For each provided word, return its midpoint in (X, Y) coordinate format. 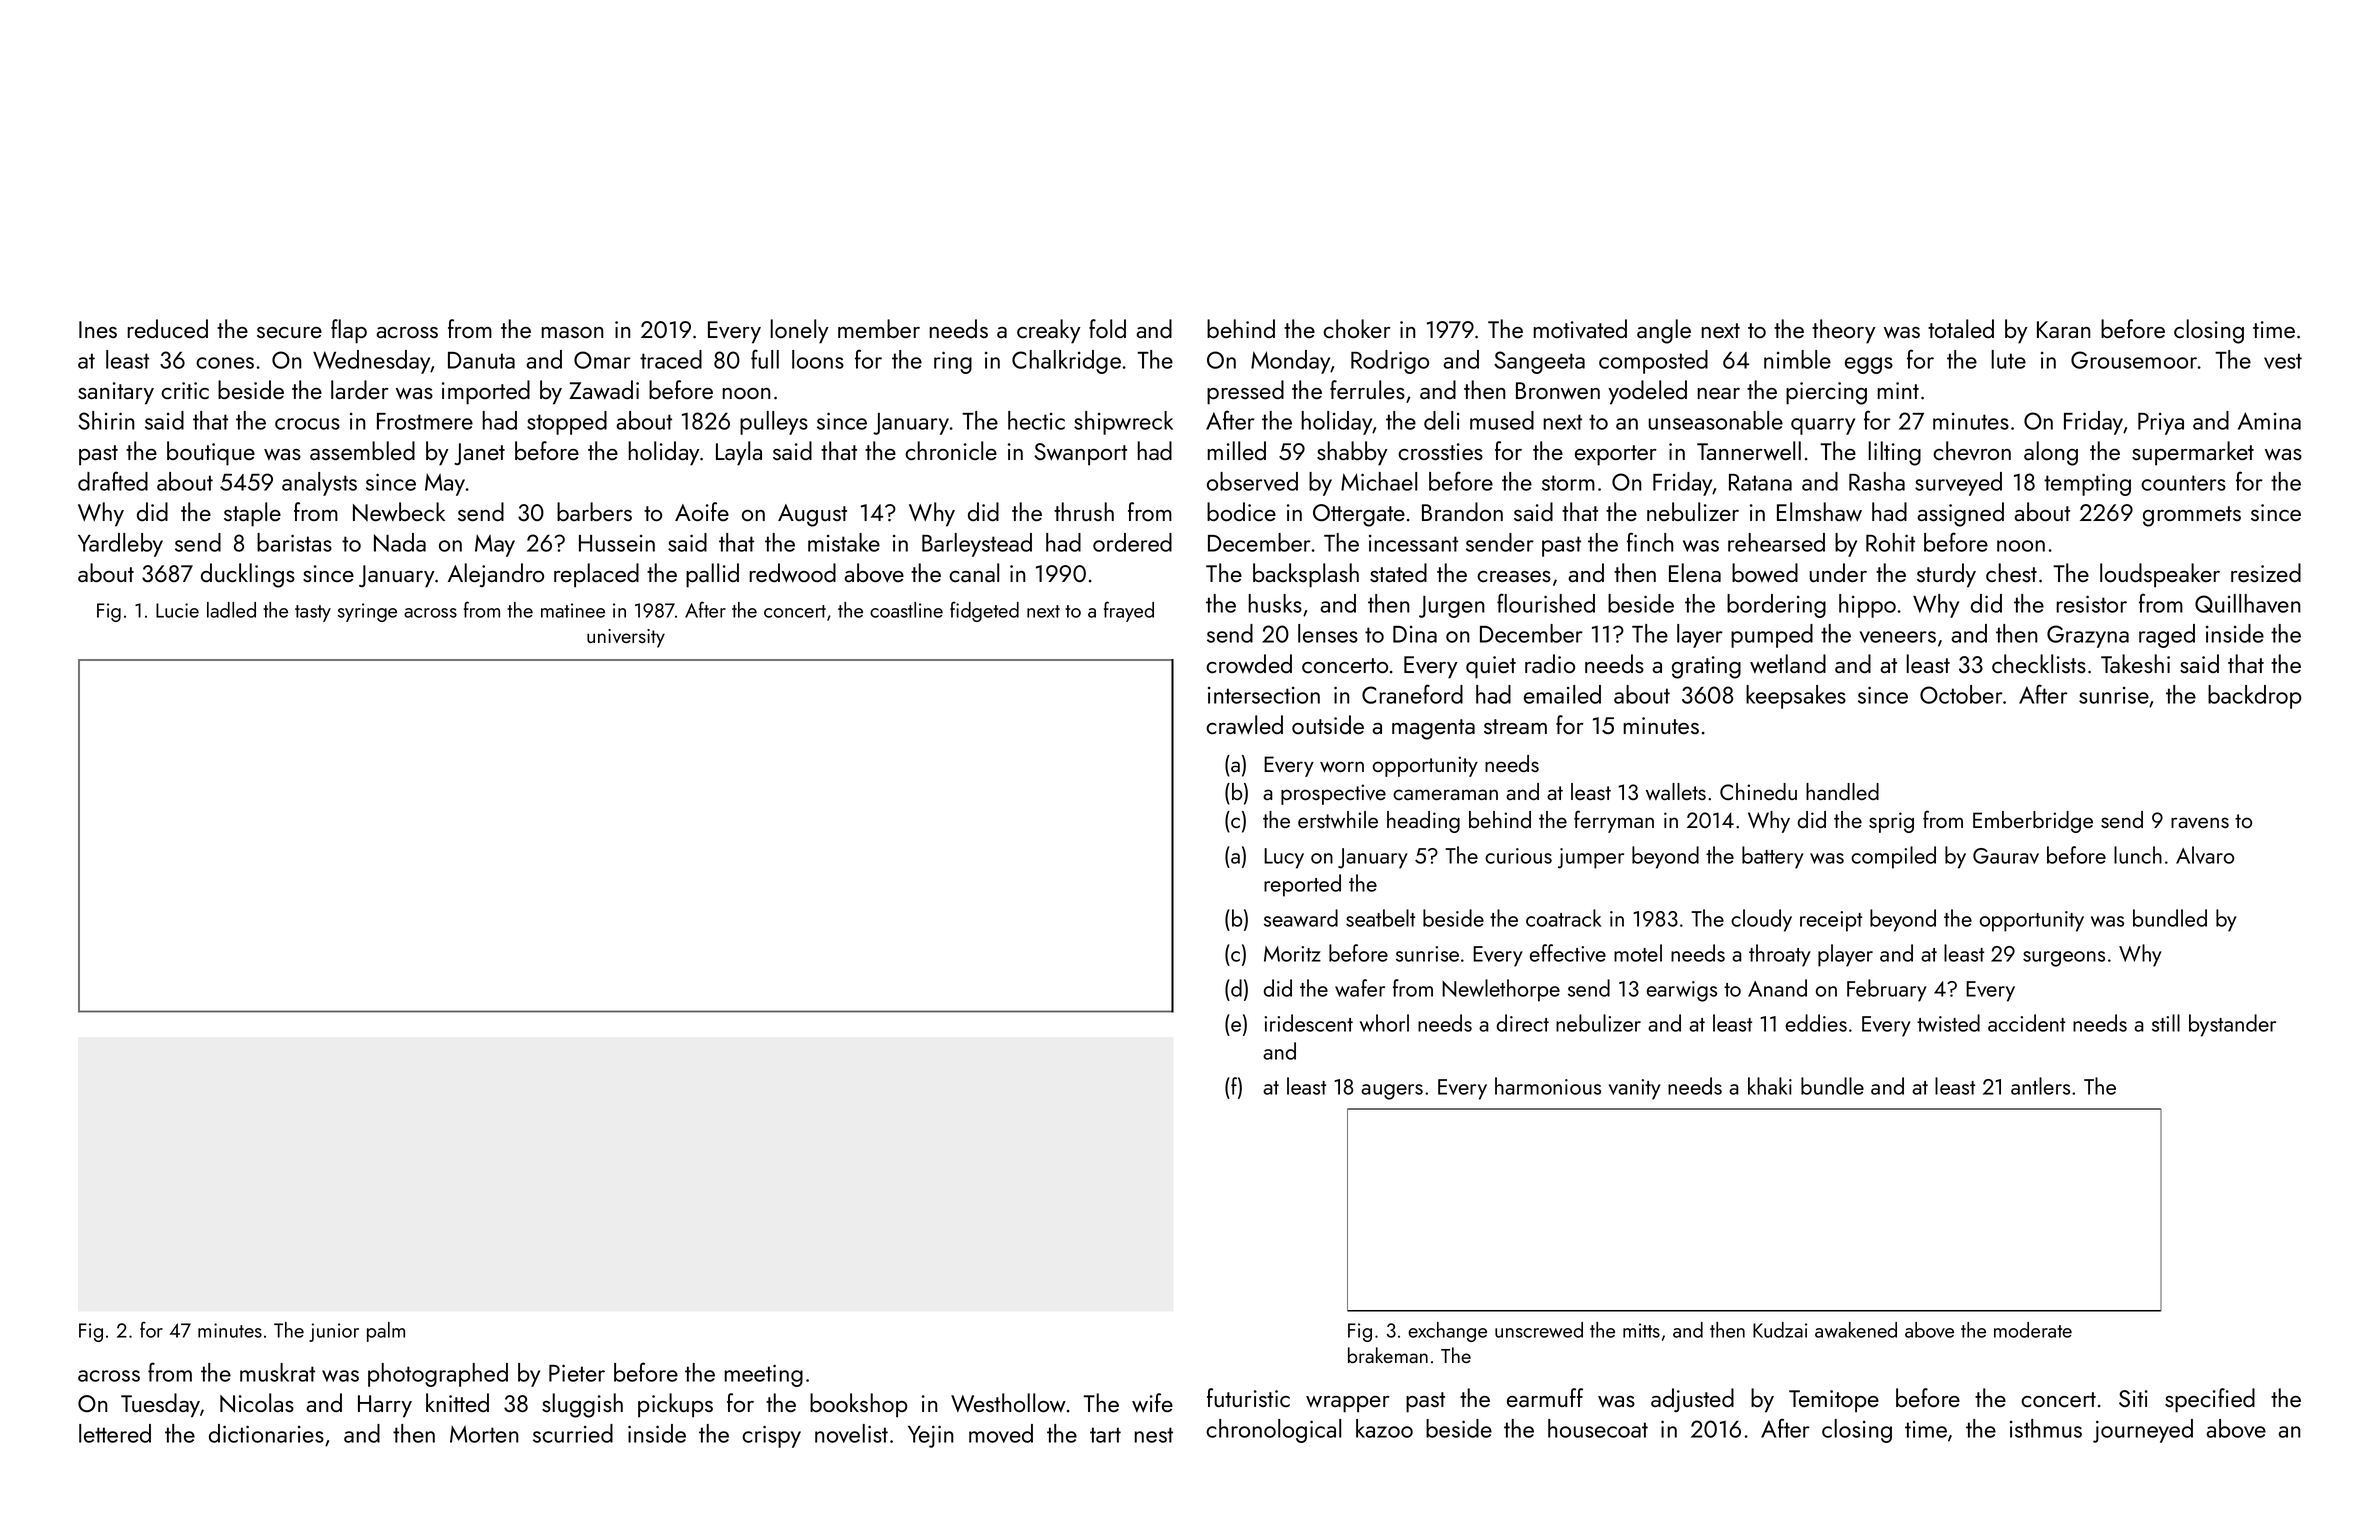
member (879, 329)
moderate (2033, 1330)
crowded (1249, 663)
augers (1392, 1092)
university (626, 638)
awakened (1856, 1330)
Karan (2063, 329)
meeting (763, 1375)
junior (334, 1332)
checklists (2039, 663)
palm (386, 1332)
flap (349, 331)
